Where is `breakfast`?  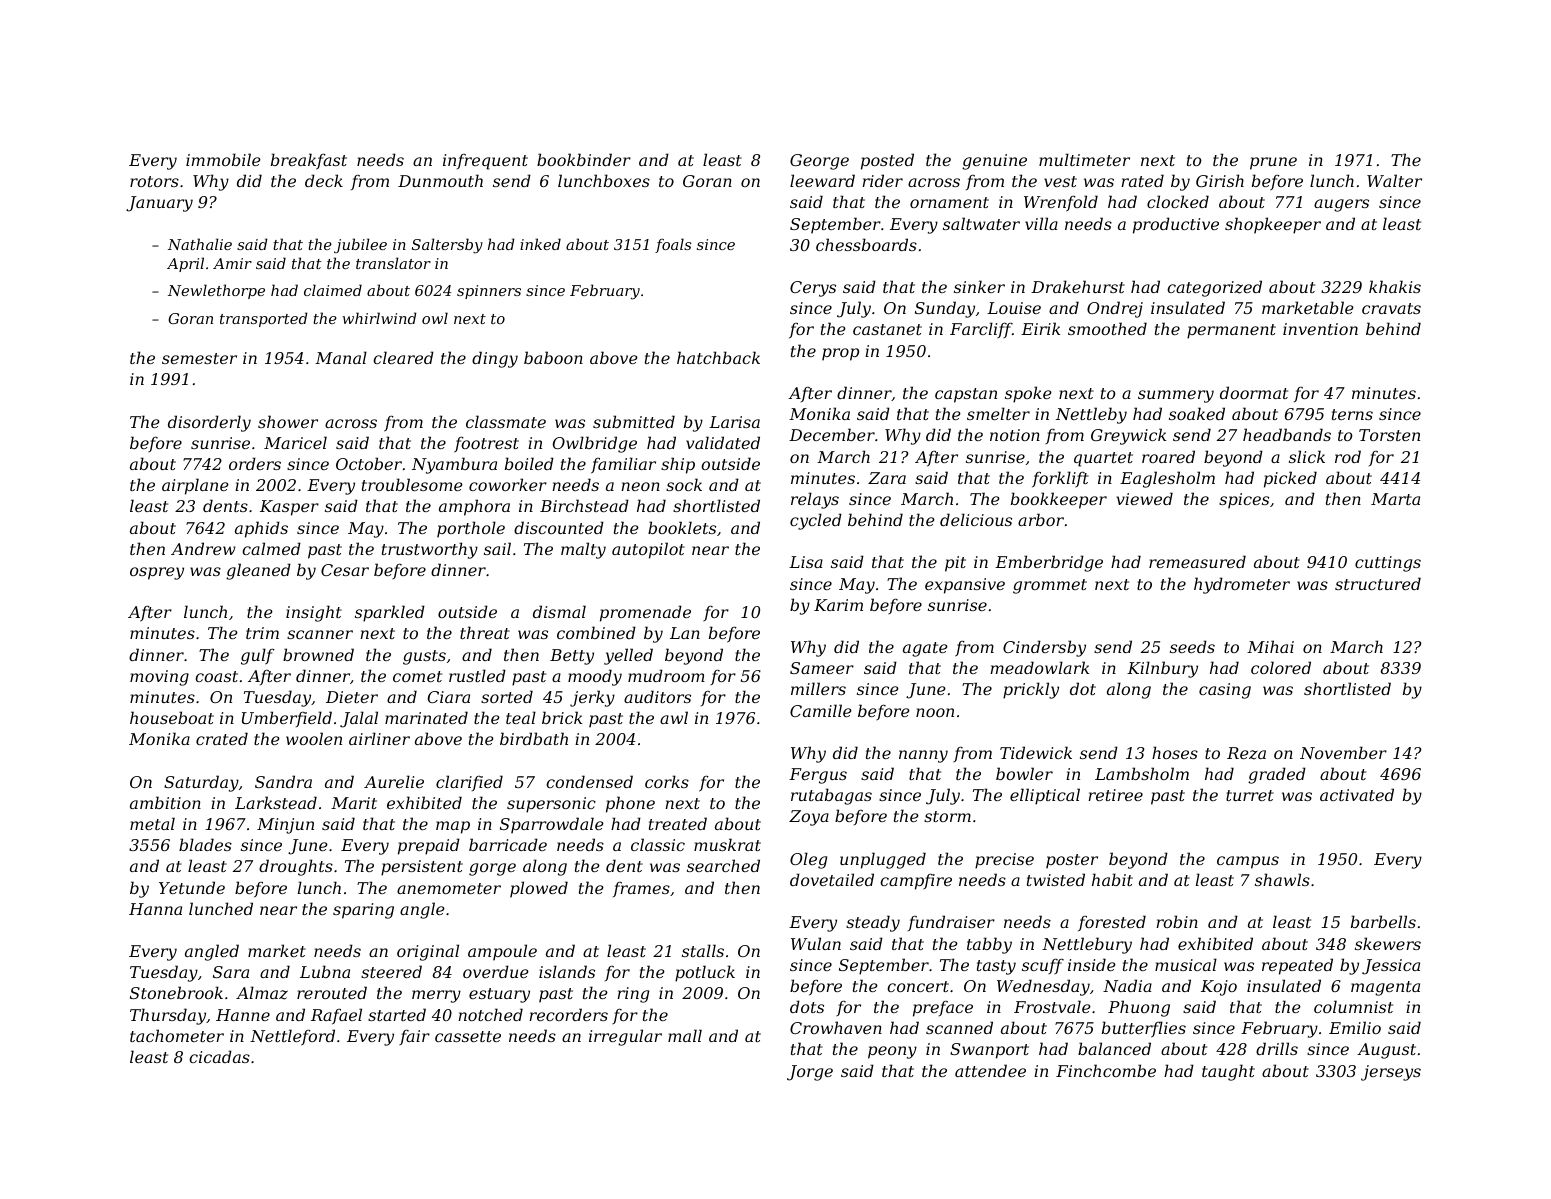
breakfast is located at coordinates (309, 161).
